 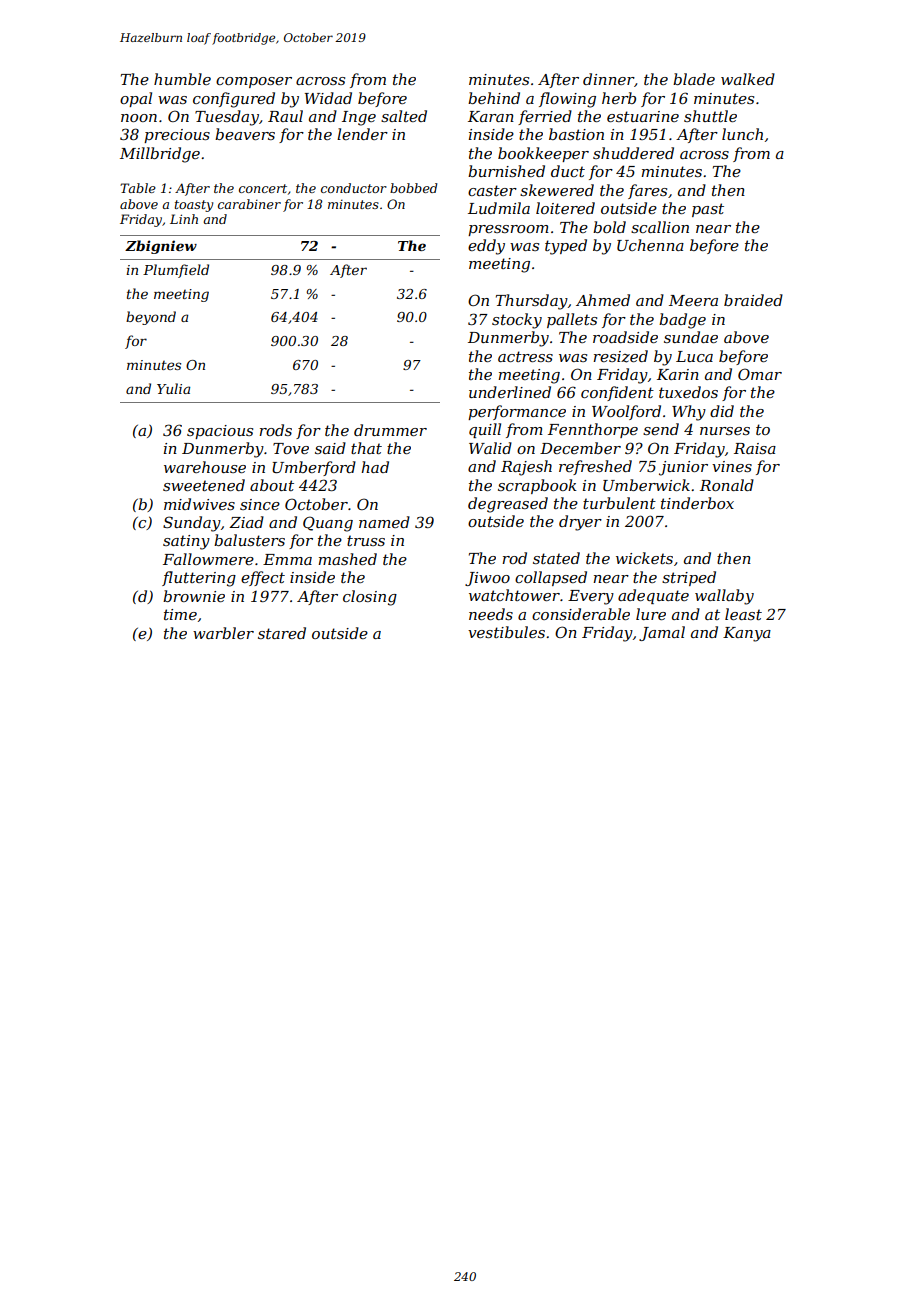 What do you see at coordinates (506, 171) in the page?
I see `burnished` at bounding box center [506, 171].
